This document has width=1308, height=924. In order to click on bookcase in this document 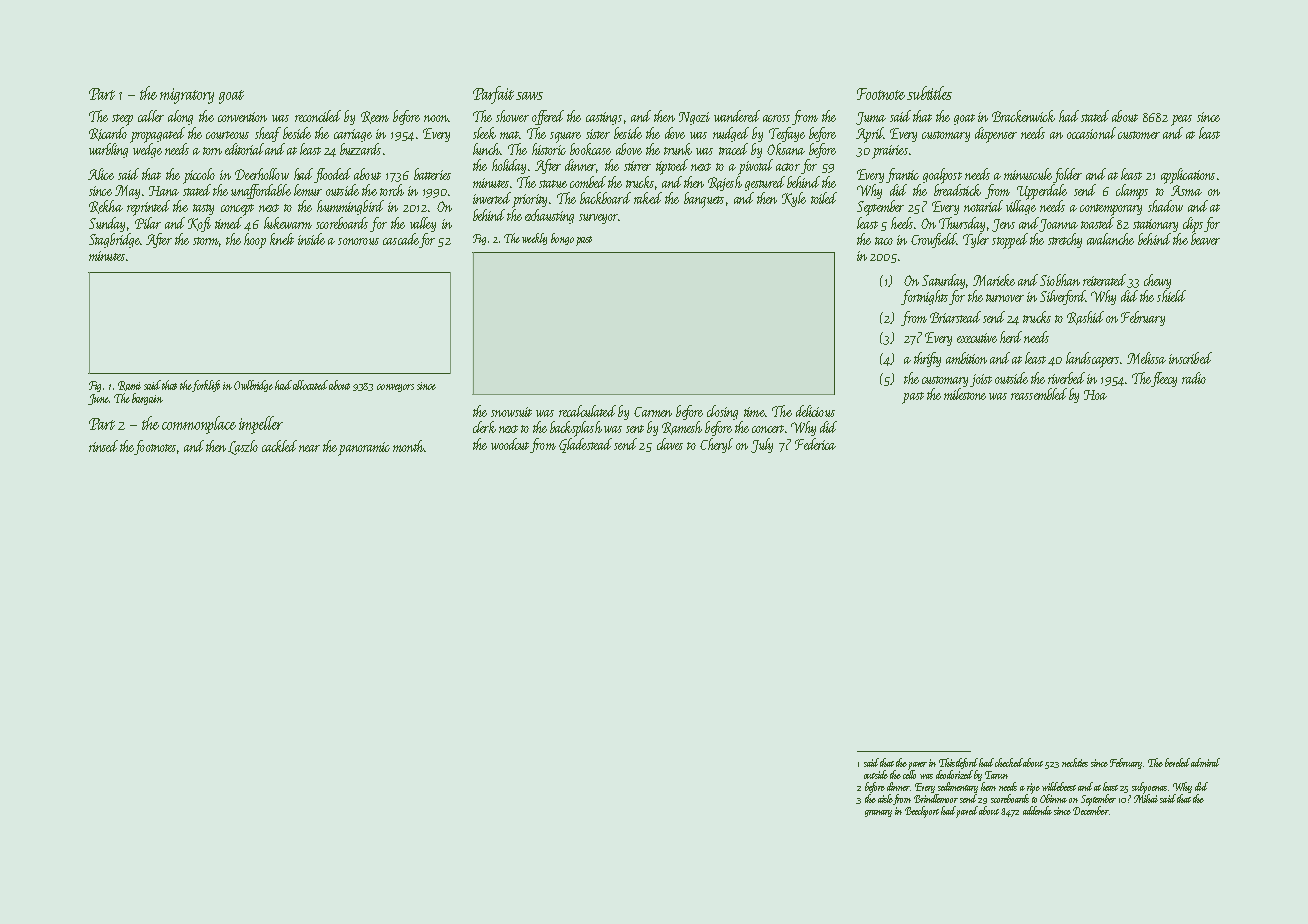, I will do `click(590, 149)`.
